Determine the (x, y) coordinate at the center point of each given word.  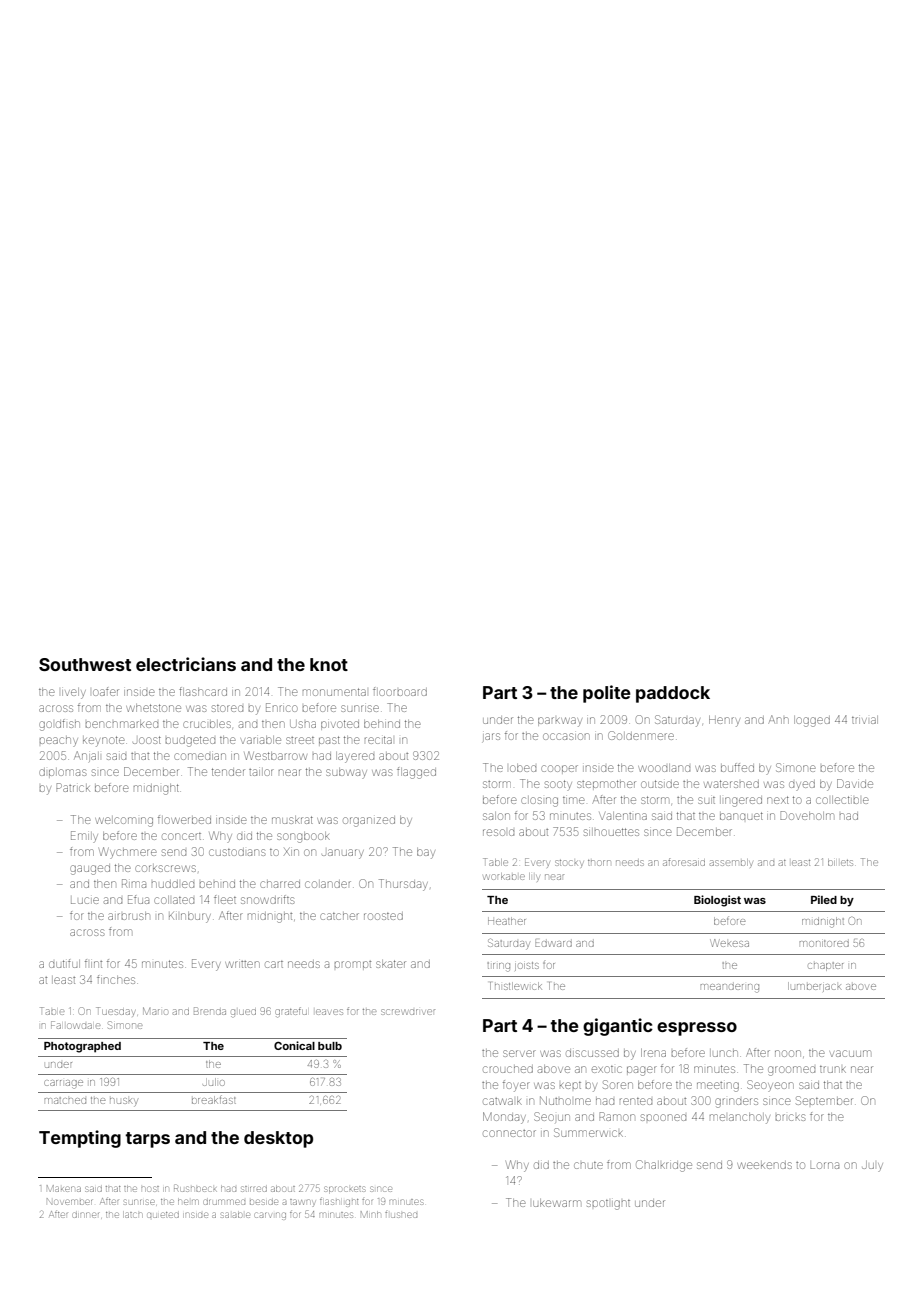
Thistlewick (516, 986)
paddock (673, 694)
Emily (84, 837)
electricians (186, 664)
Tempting (80, 1139)
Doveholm (806, 815)
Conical (294, 1045)
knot (329, 664)
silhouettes (611, 832)
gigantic (618, 1027)
